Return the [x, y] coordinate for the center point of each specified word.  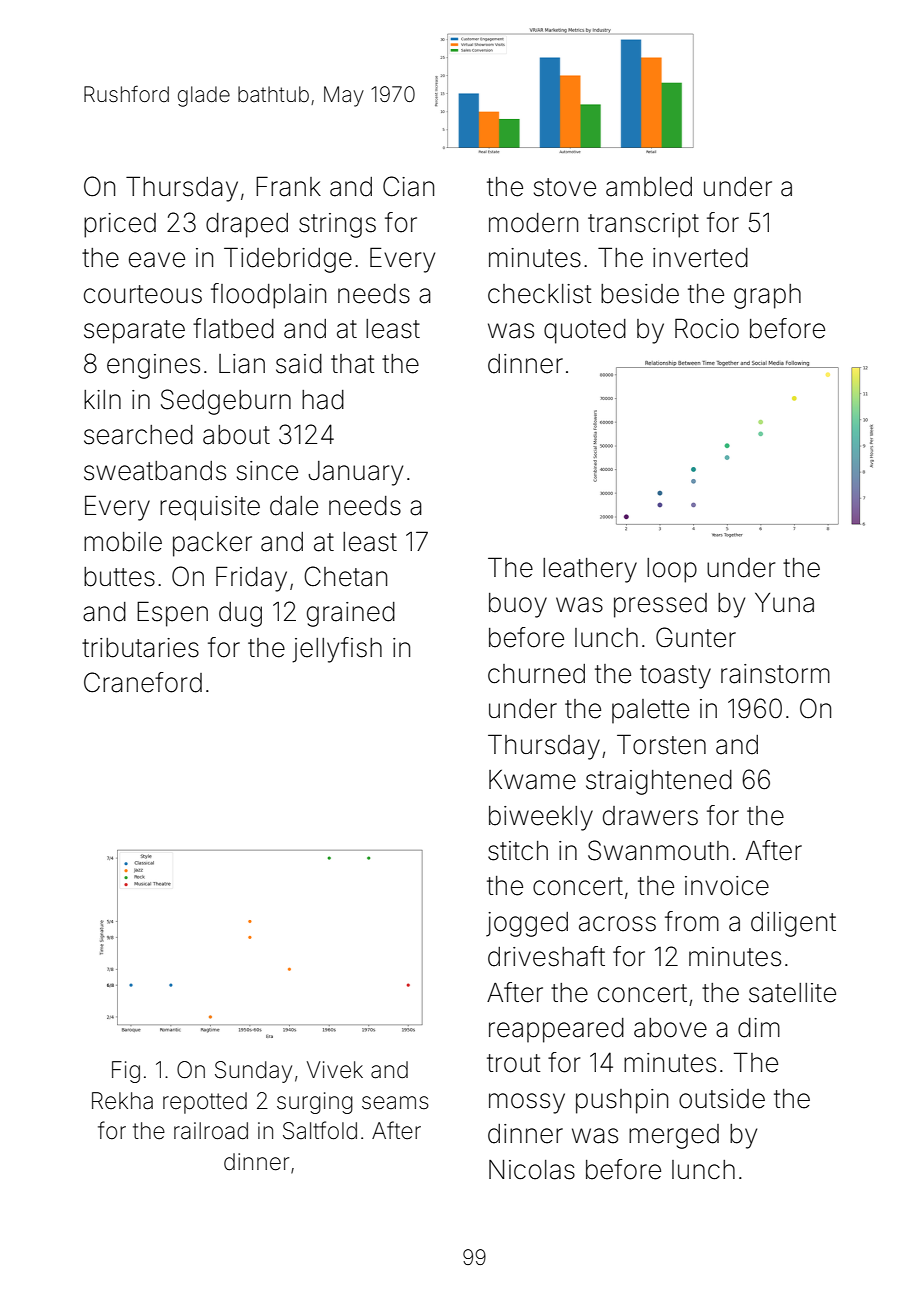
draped [247, 225]
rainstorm [775, 674]
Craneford [143, 682]
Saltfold [320, 1130]
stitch [518, 851]
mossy [527, 1103]
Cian [408, 186]
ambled [649, 187]
